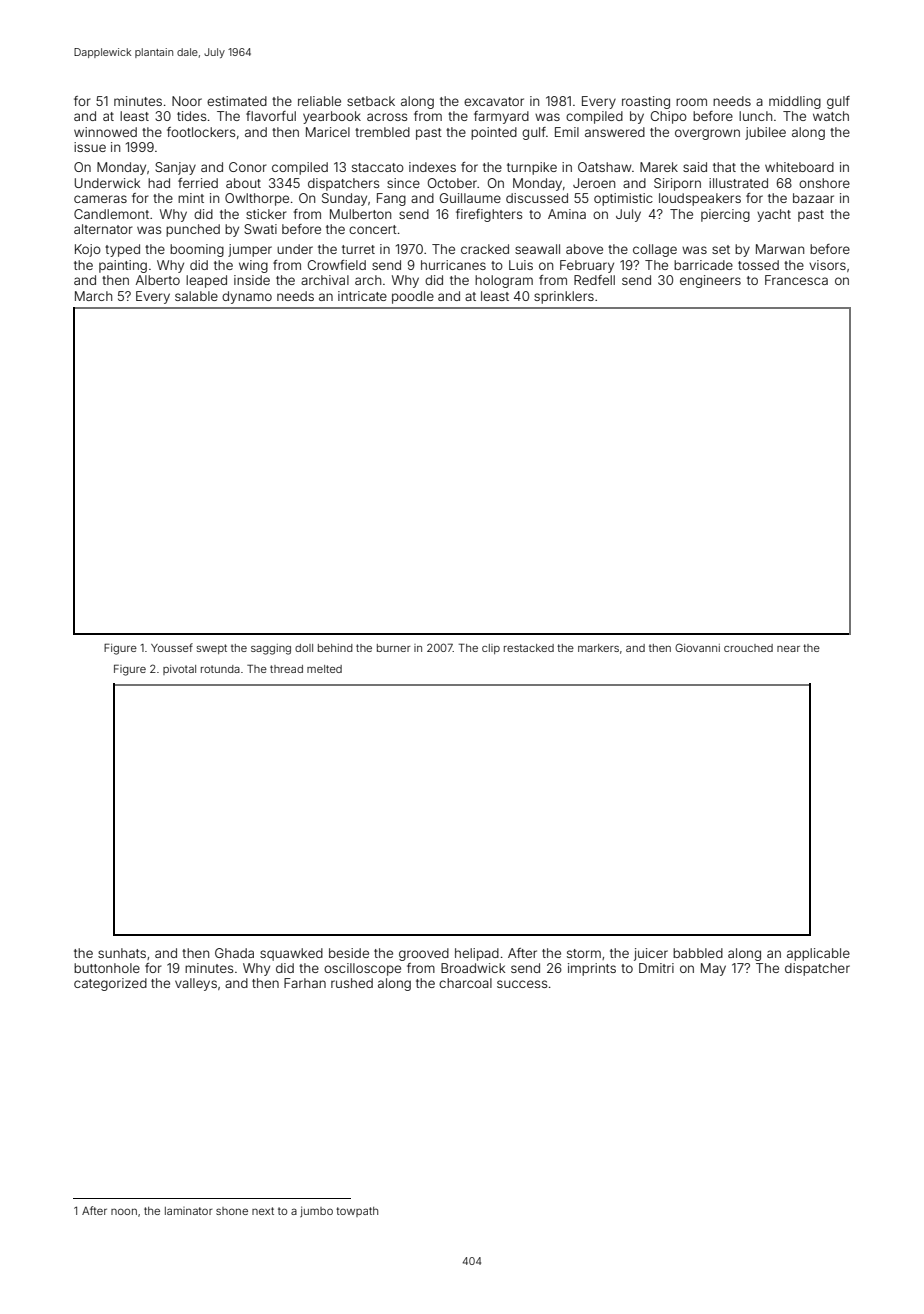  I want to click on squawked, so click(291, 954).
